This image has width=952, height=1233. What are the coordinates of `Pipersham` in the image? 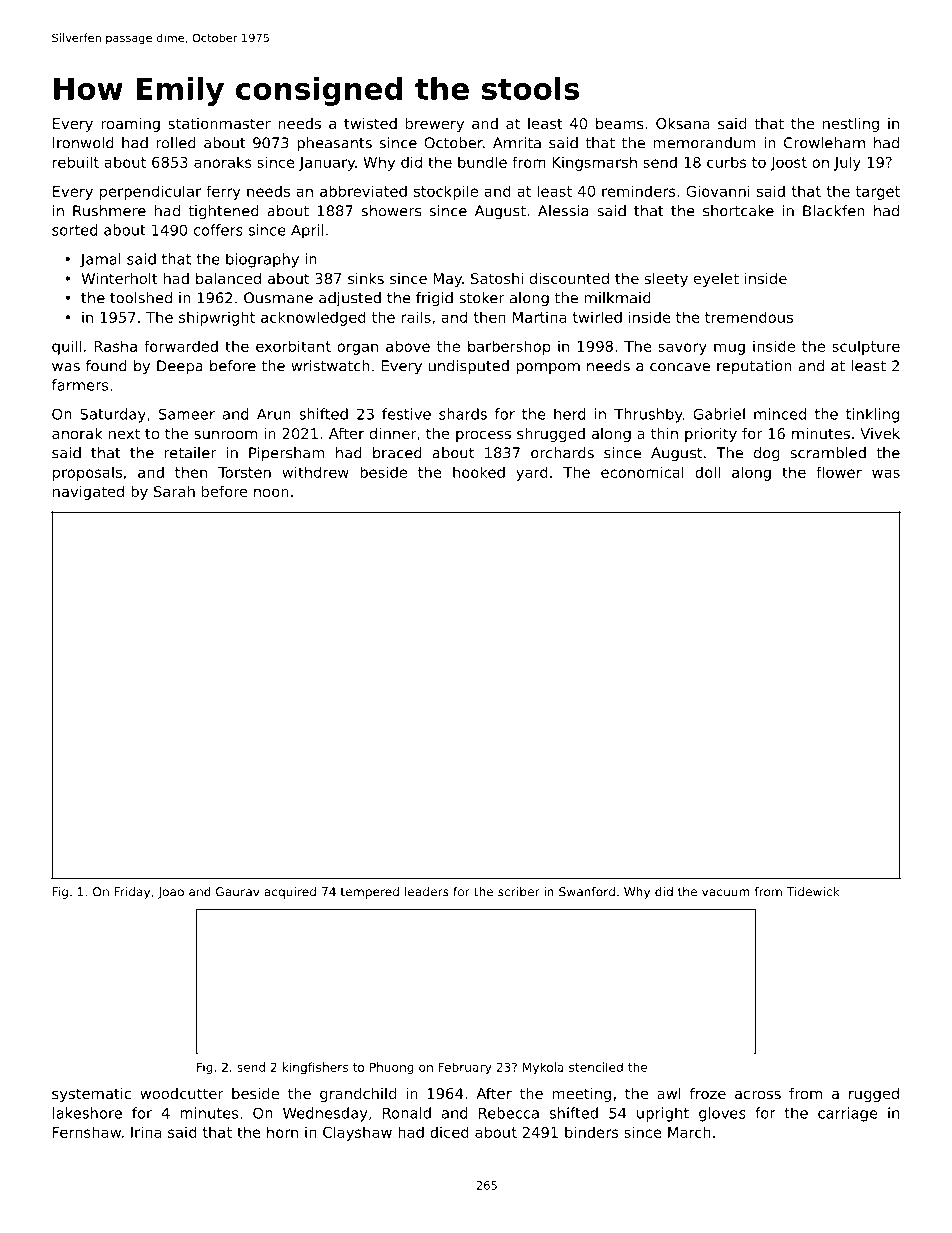 It's located at (287, 454).
